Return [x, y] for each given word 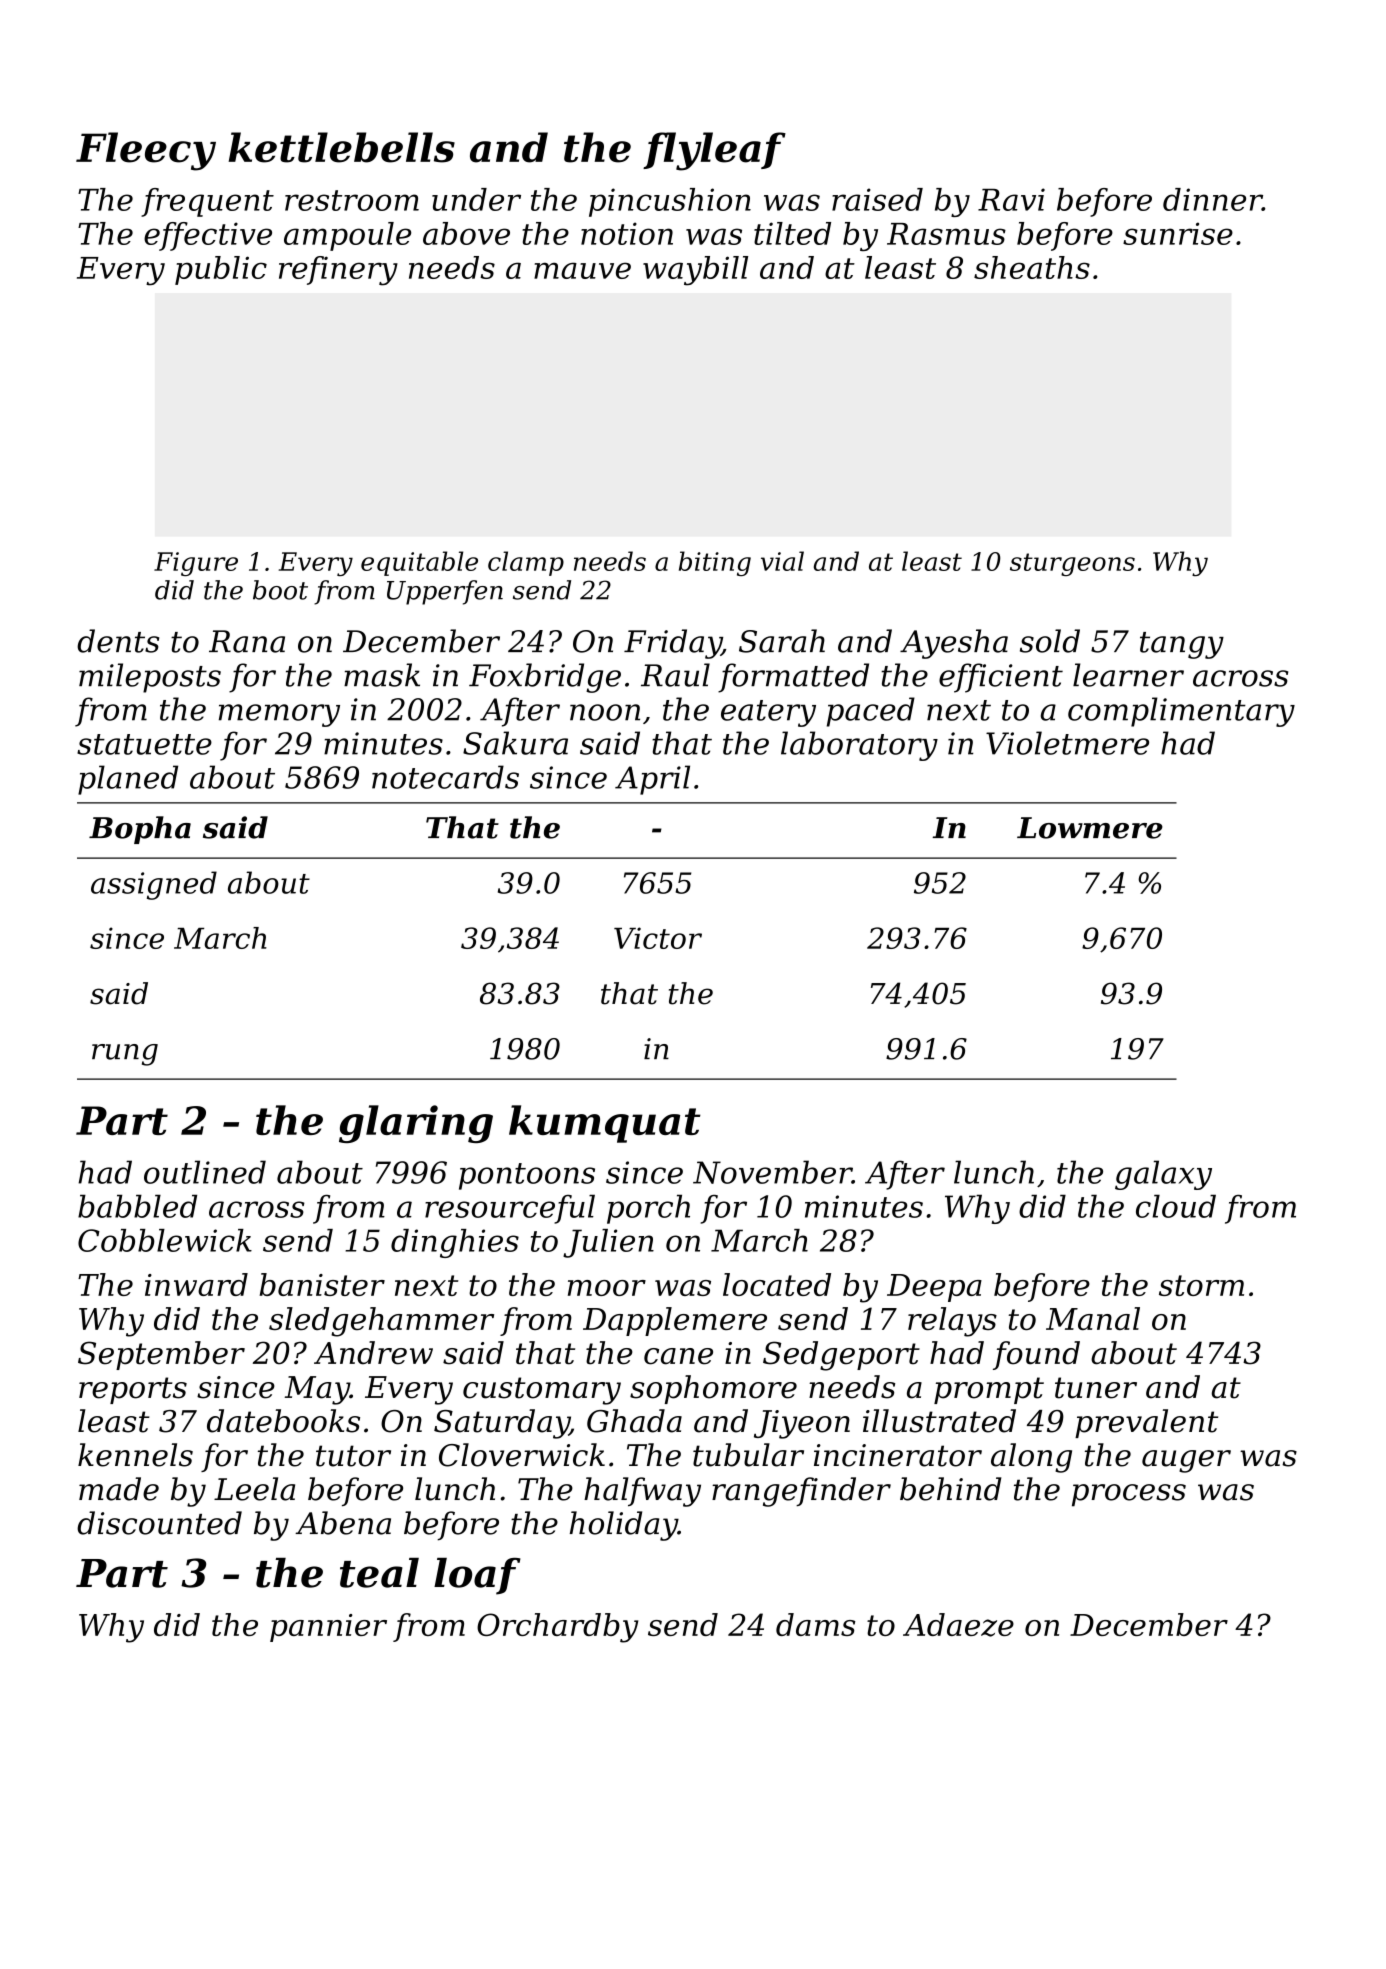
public [221, 270]
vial [782, 561]
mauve [582, 270]
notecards [445, 777]
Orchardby [557, 1628]
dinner [1212, 199]
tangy [1182, 645]
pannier [328, 1628]
